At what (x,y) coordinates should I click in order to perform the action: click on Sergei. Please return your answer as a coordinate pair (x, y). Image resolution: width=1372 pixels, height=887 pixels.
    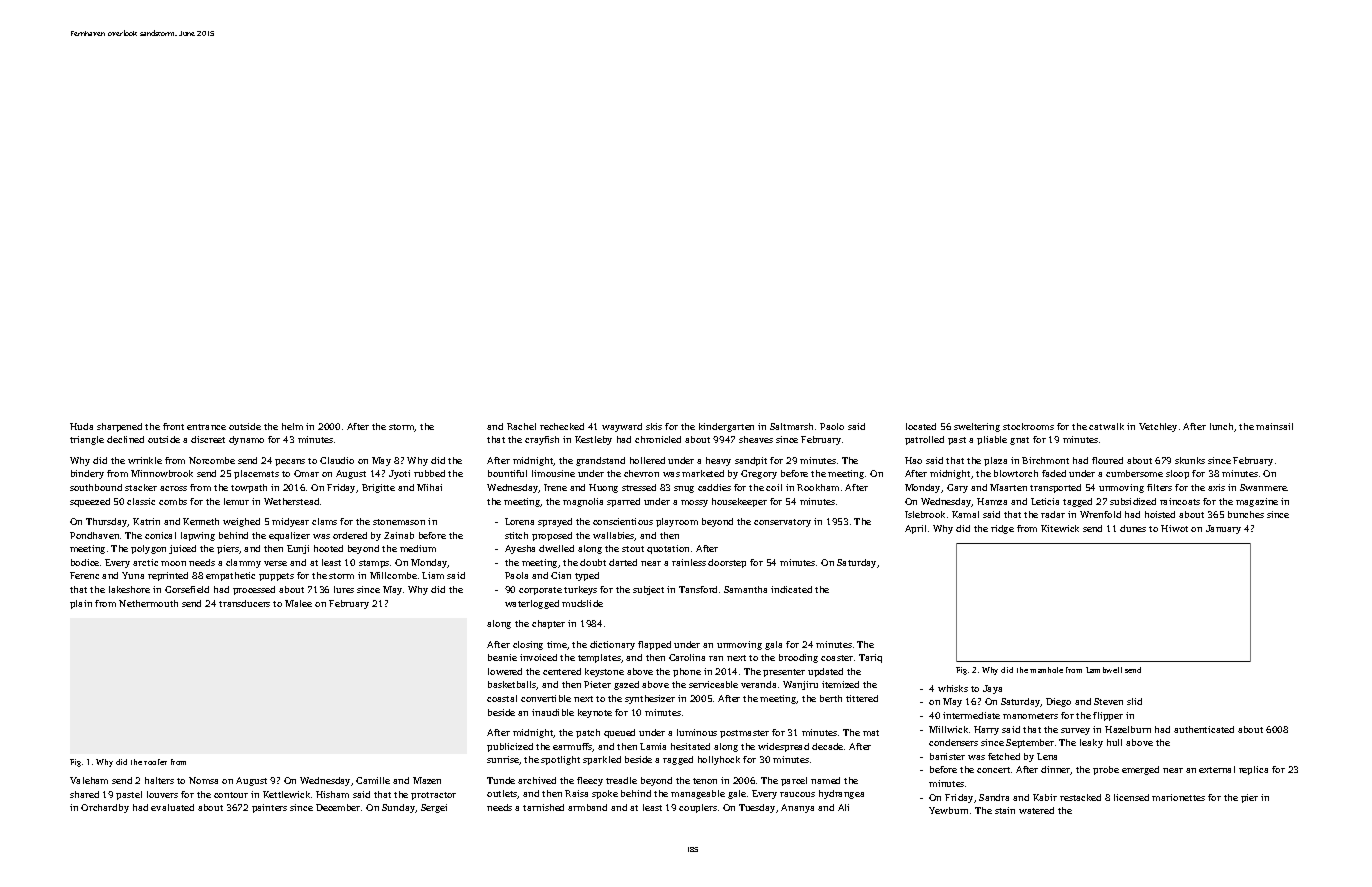
    Looking at the image, I should click on (434, 808).
